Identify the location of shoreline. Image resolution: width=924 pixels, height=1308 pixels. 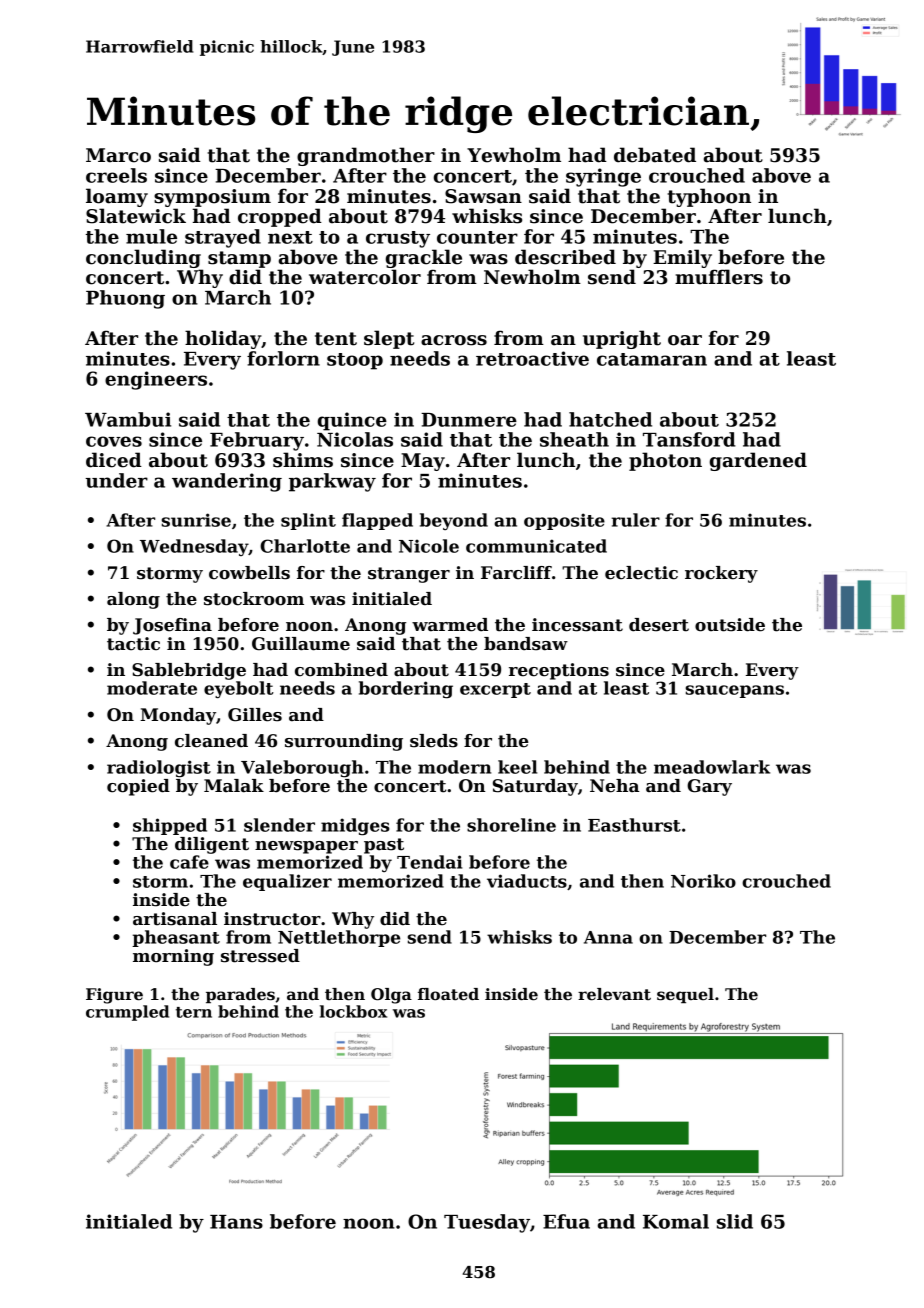
(511, 825).
